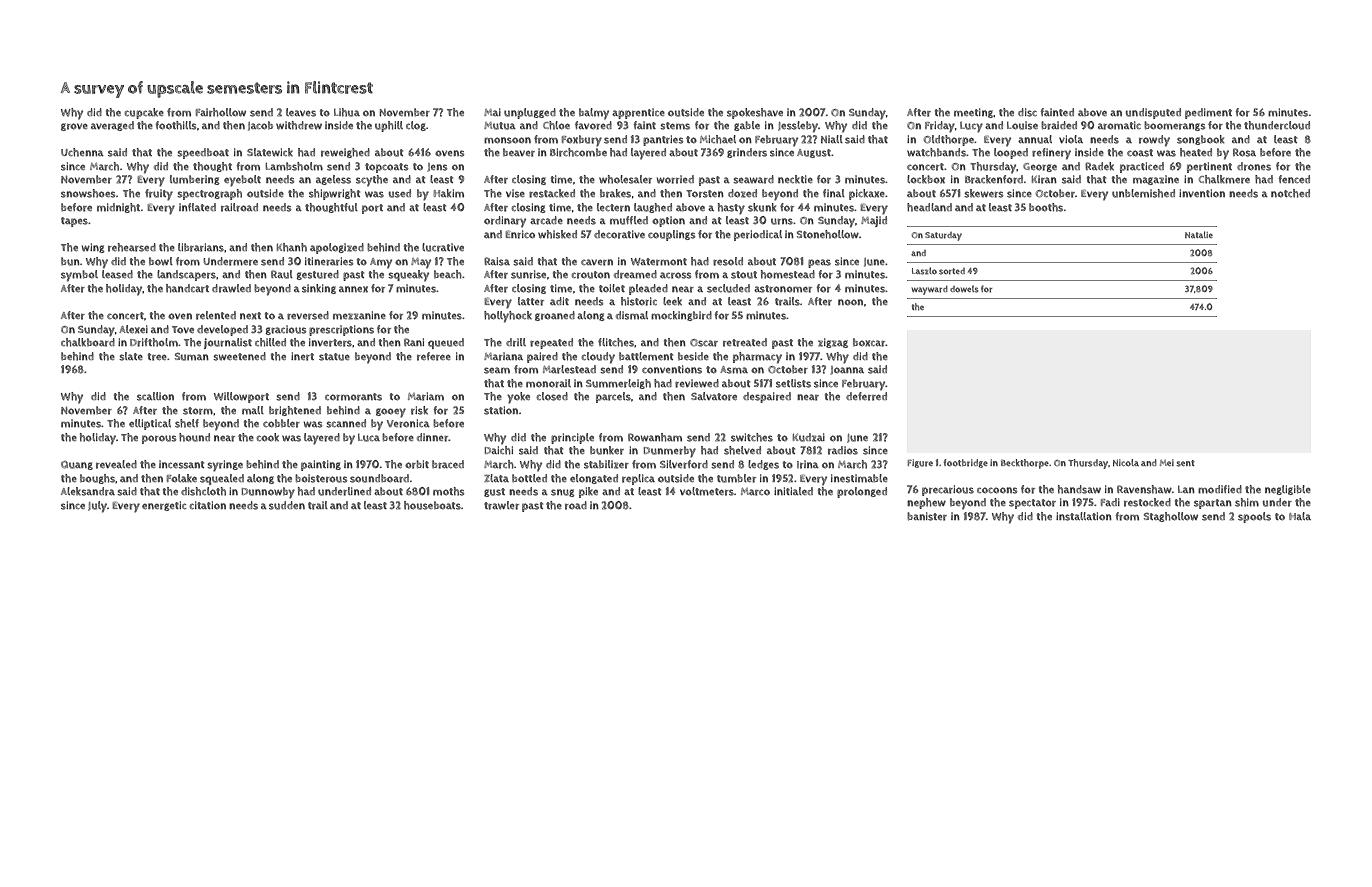 Image resolution: width=1372 pixels, height=887 pixels. What do you see at coordinates (294, 166) in the screenshot?
I see `Lambsholm` at bounding box center [294, 166].
